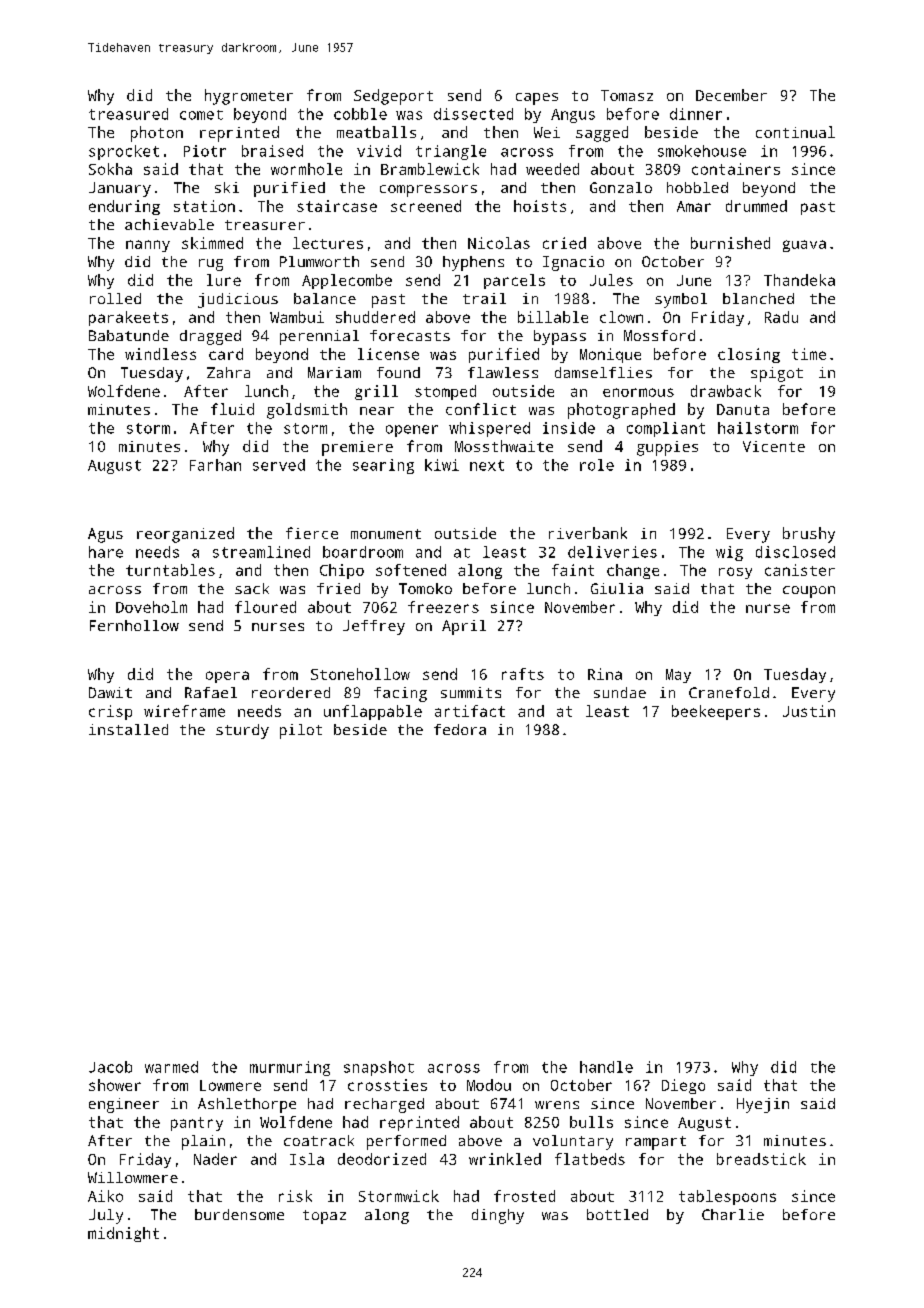 The width and height of the image is (924, 1308). I want to click on fedora, so click(460, 729).
